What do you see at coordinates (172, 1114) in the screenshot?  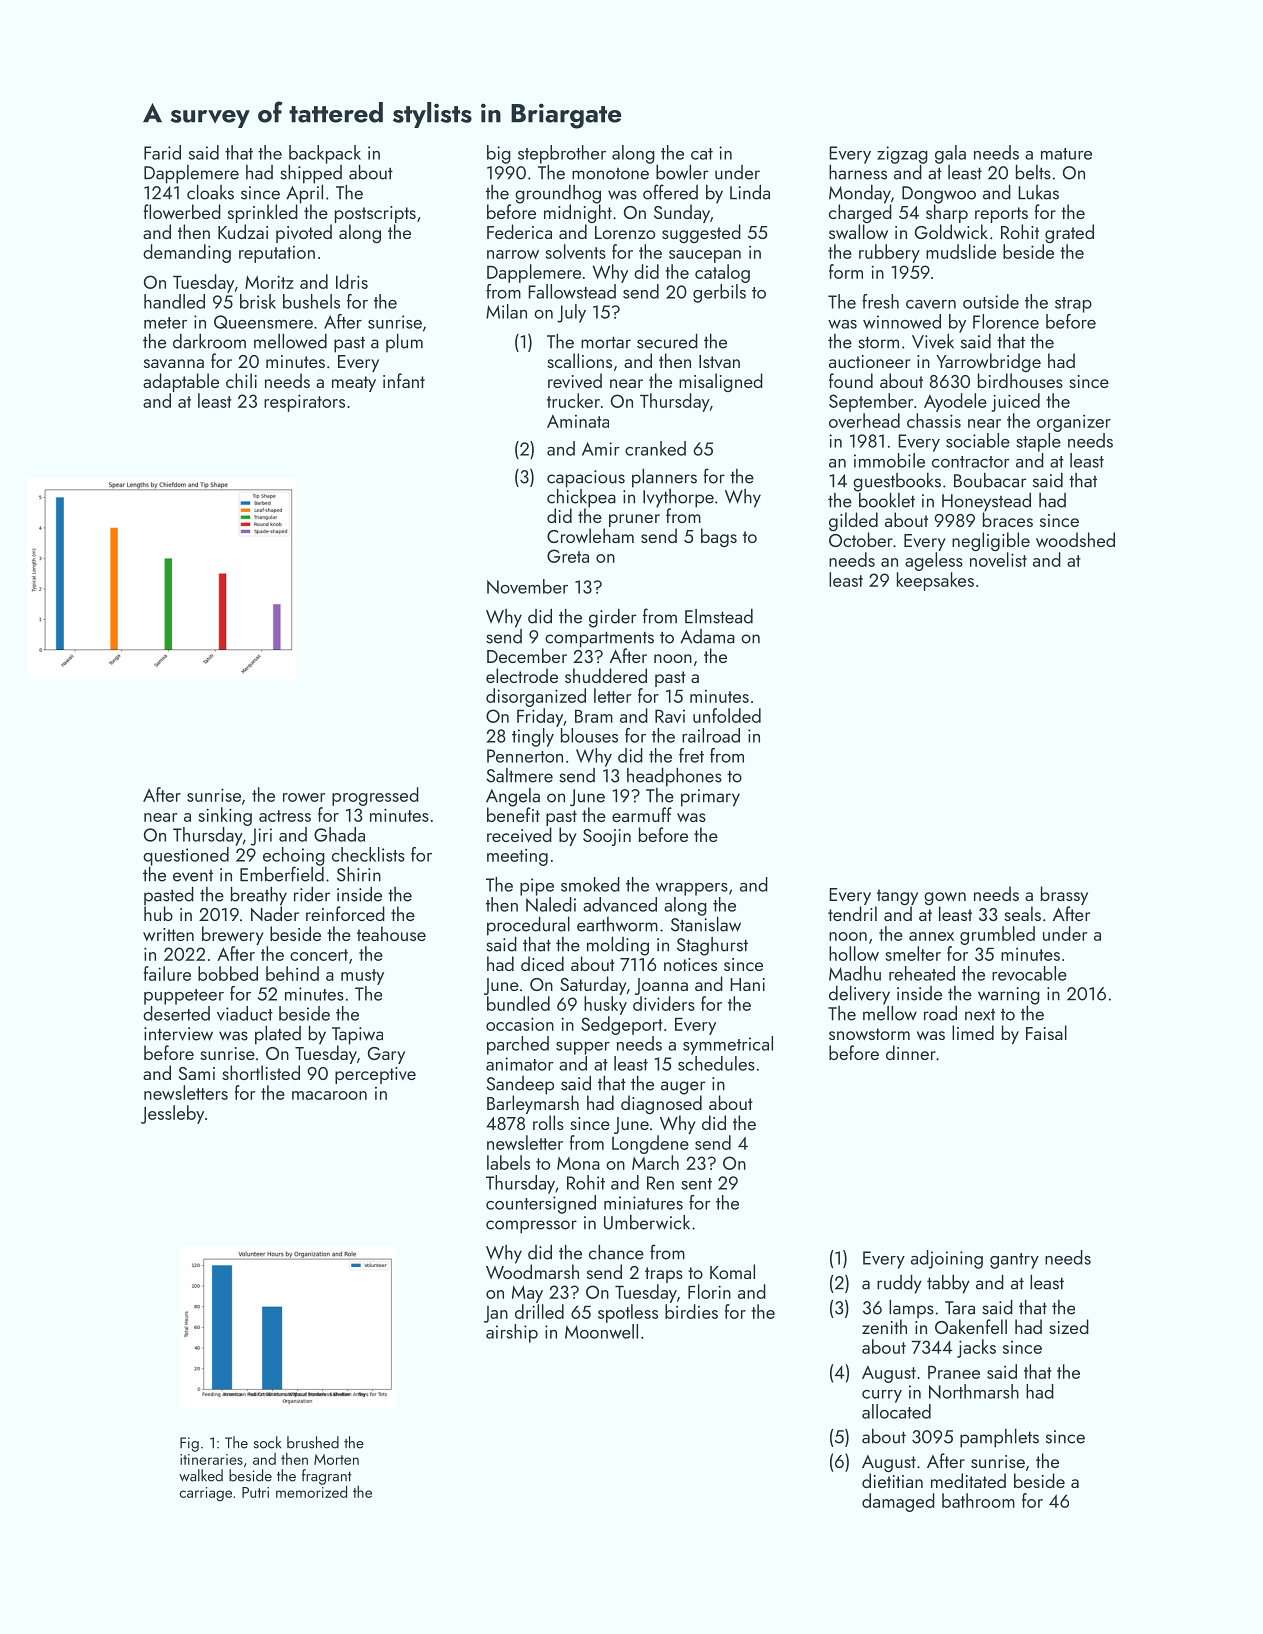 I see `Jessleby` at bounding box center [172, 1114].
